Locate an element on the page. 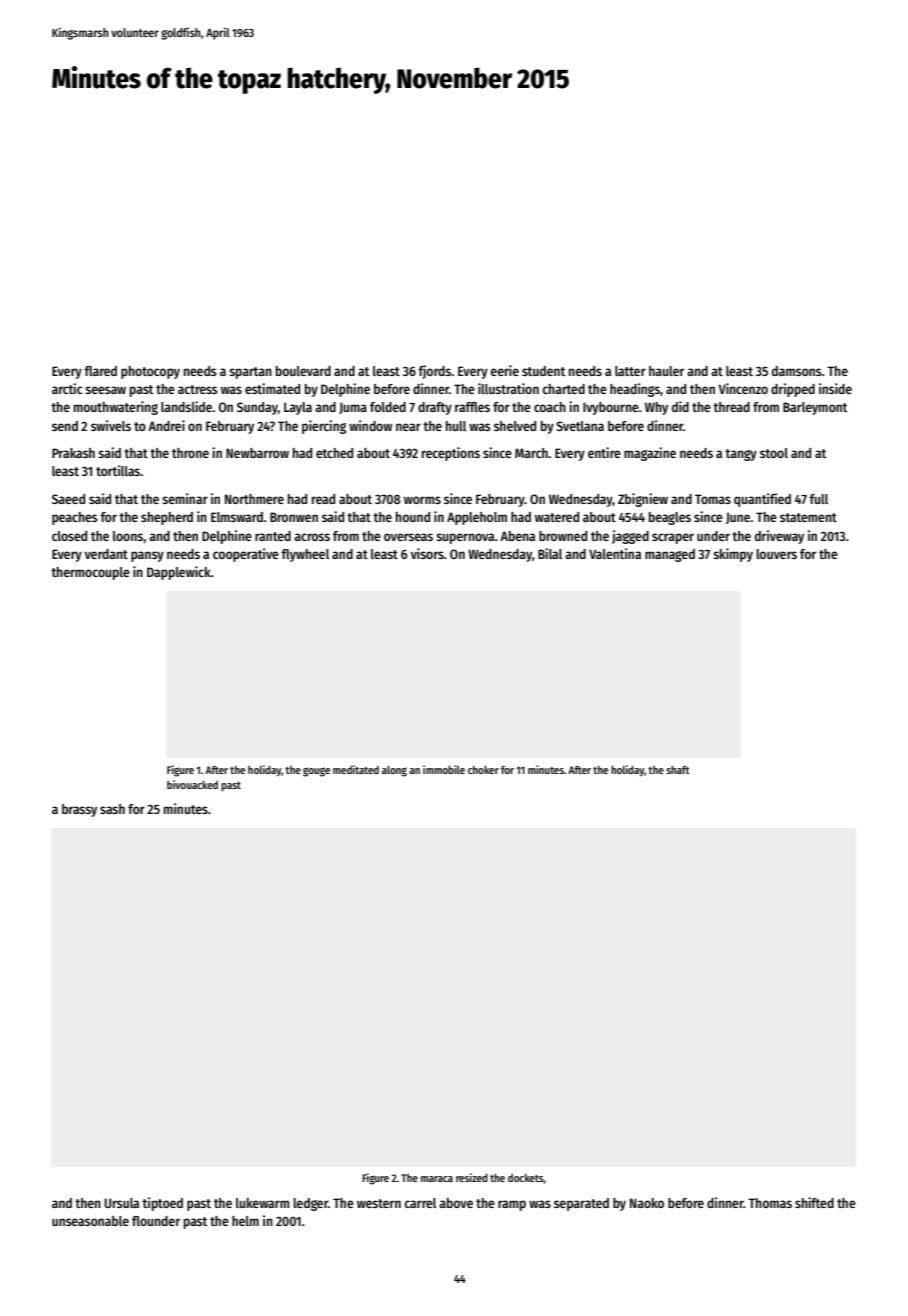 The height and width of the page is (1316, 908). Naoko is located at coordinates (647, 1203).
